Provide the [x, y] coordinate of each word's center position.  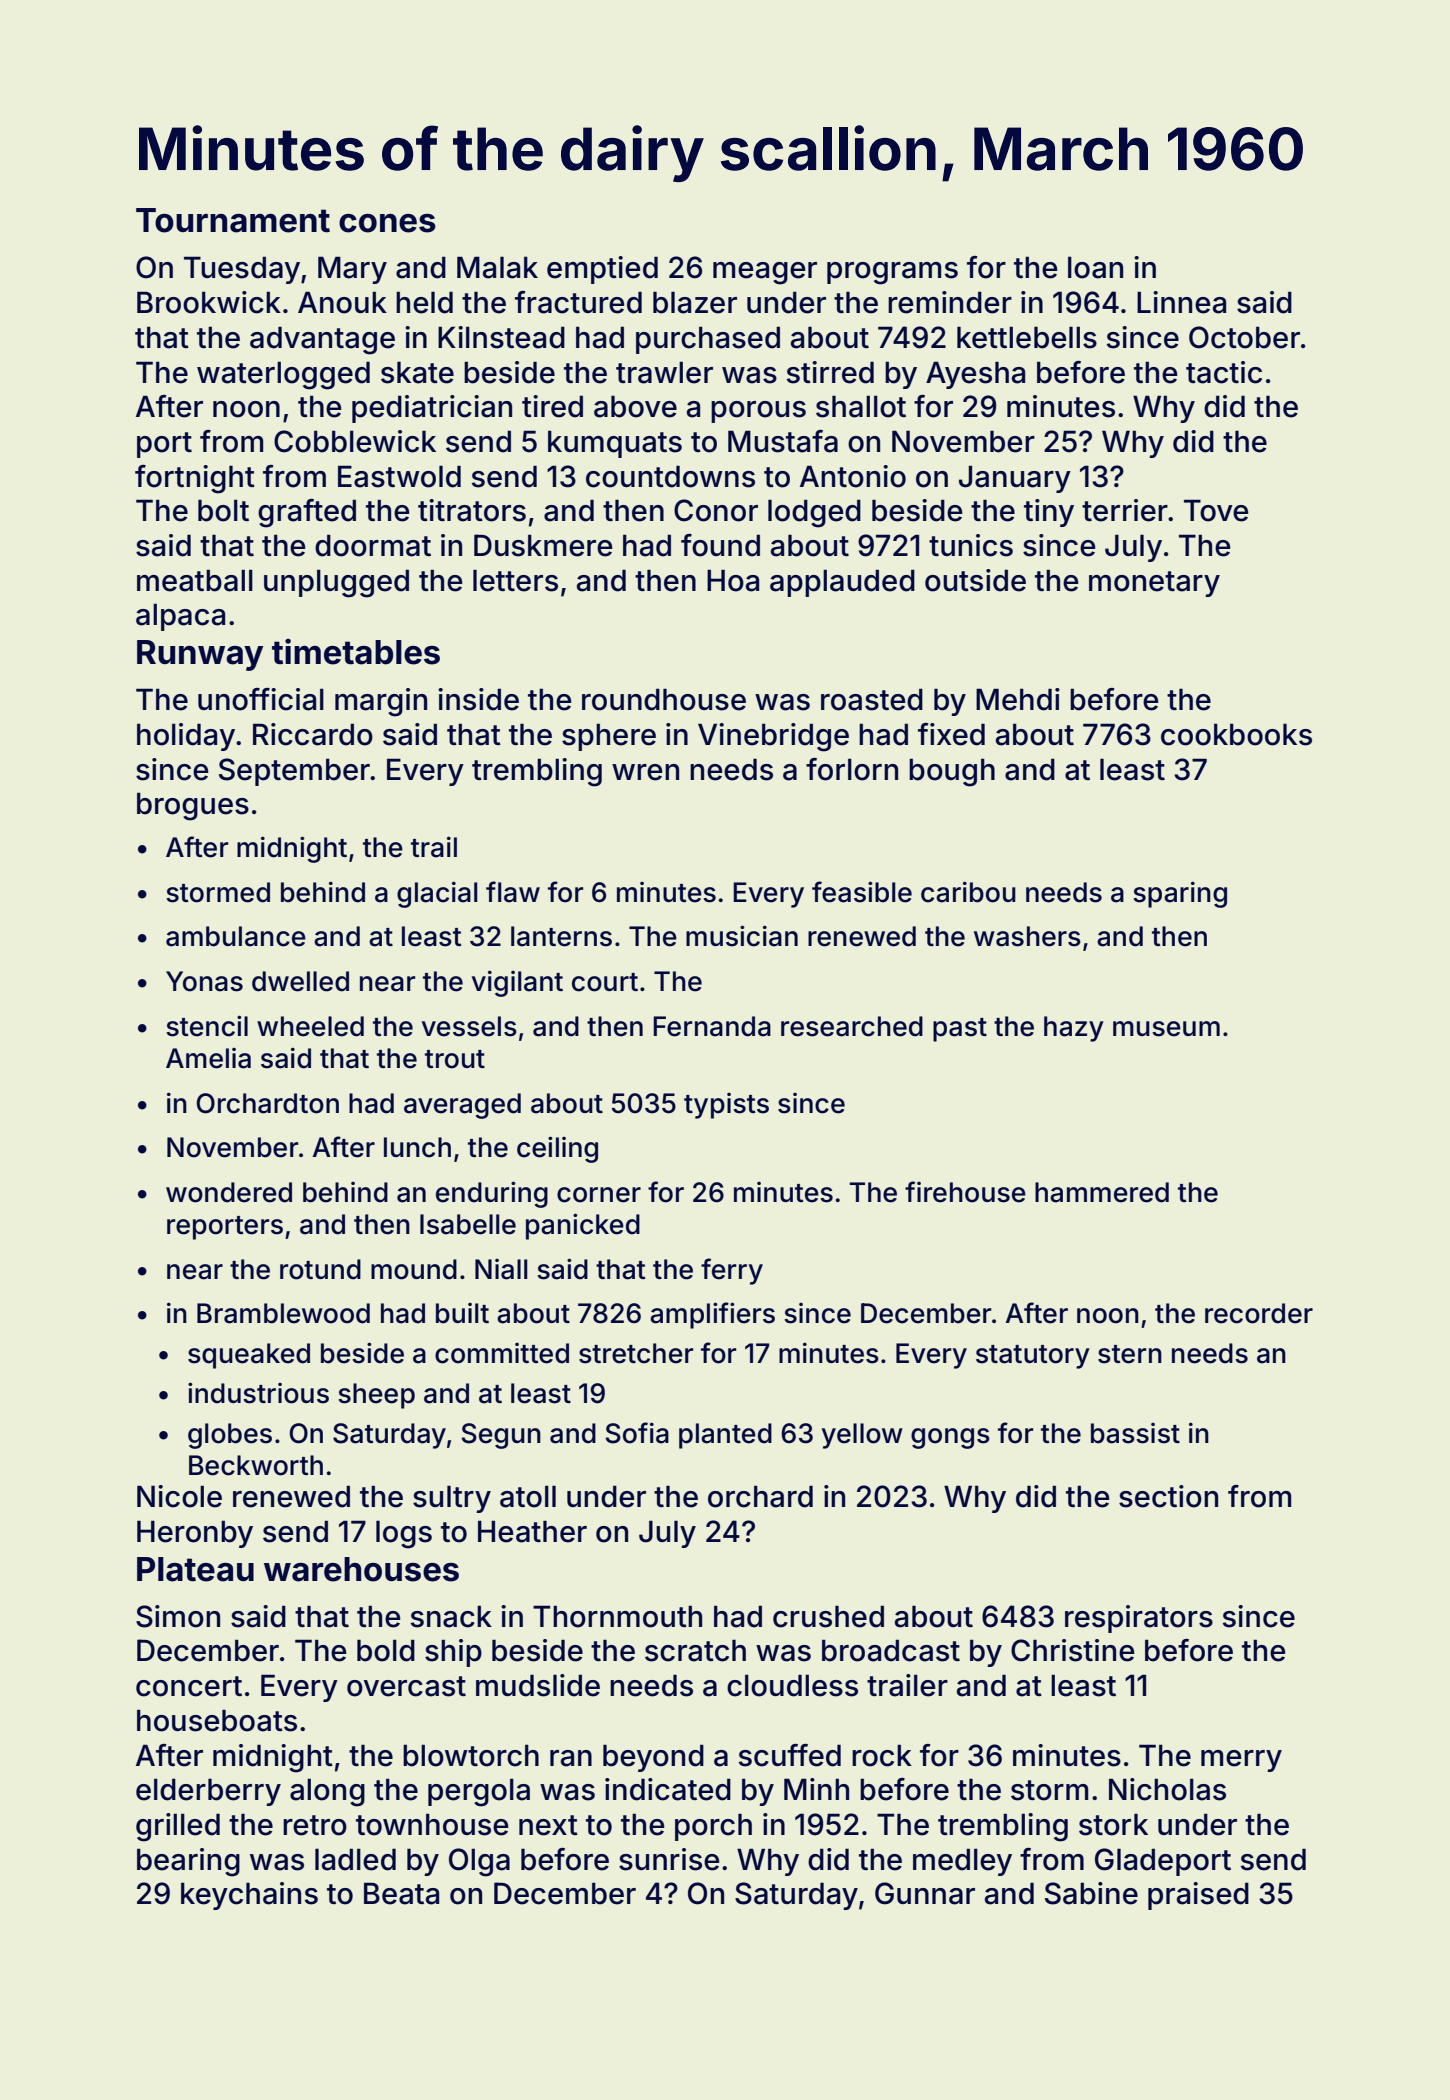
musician [742, 936]
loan [1095, 267]
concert [189, 1686]
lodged [814, 513]
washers [1027, 936]
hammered [1102, 1192]
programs [892, 273]
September [294, 772]
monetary [1154, 584]
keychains [249, 1896]
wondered [229, 1192]
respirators [1139, 1619]
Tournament [233, 220]
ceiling [557, 1149]
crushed [828, 1616]
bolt [223, 510]
